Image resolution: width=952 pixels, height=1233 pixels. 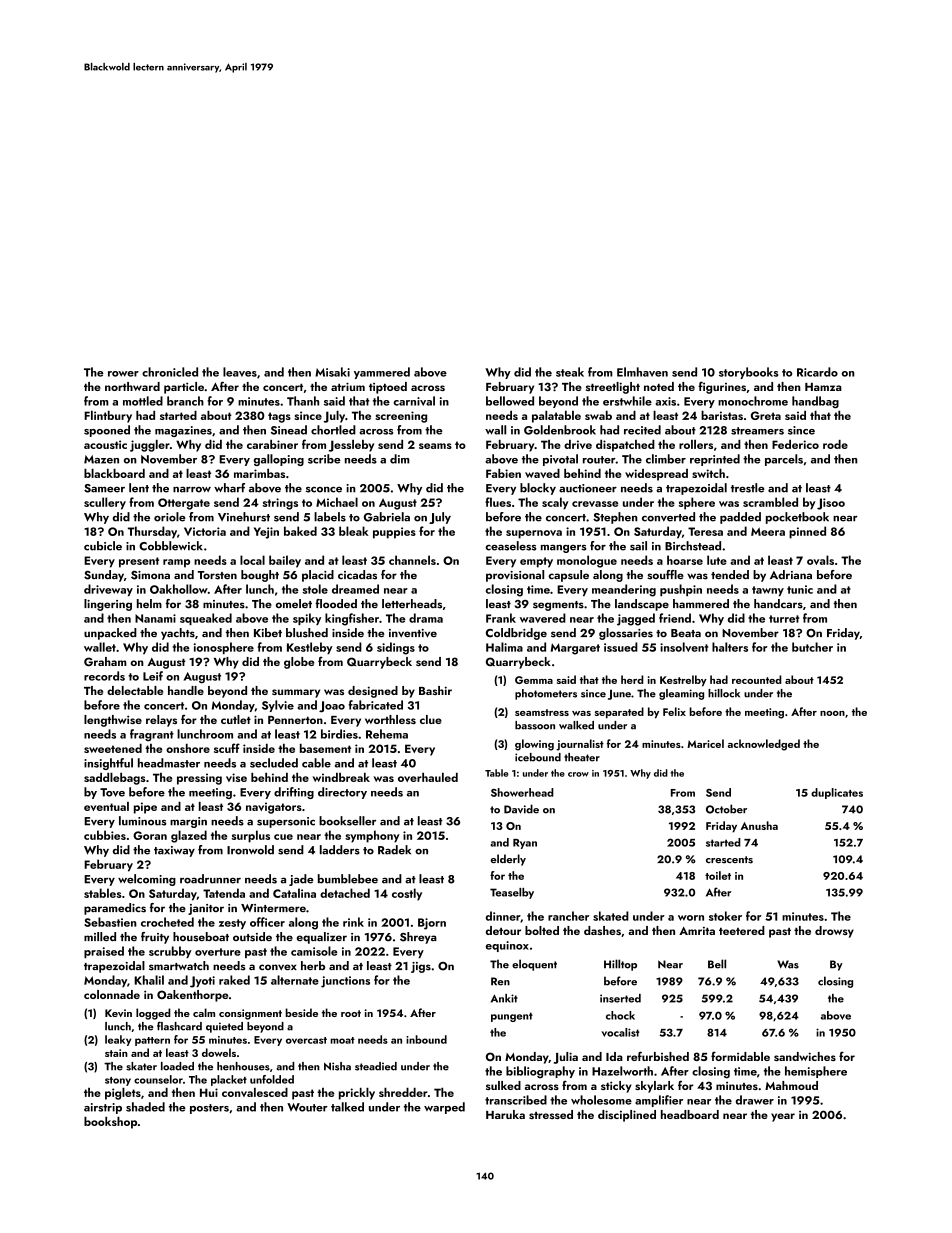 I want to click on Ryan, so click(x=525, y=844).
